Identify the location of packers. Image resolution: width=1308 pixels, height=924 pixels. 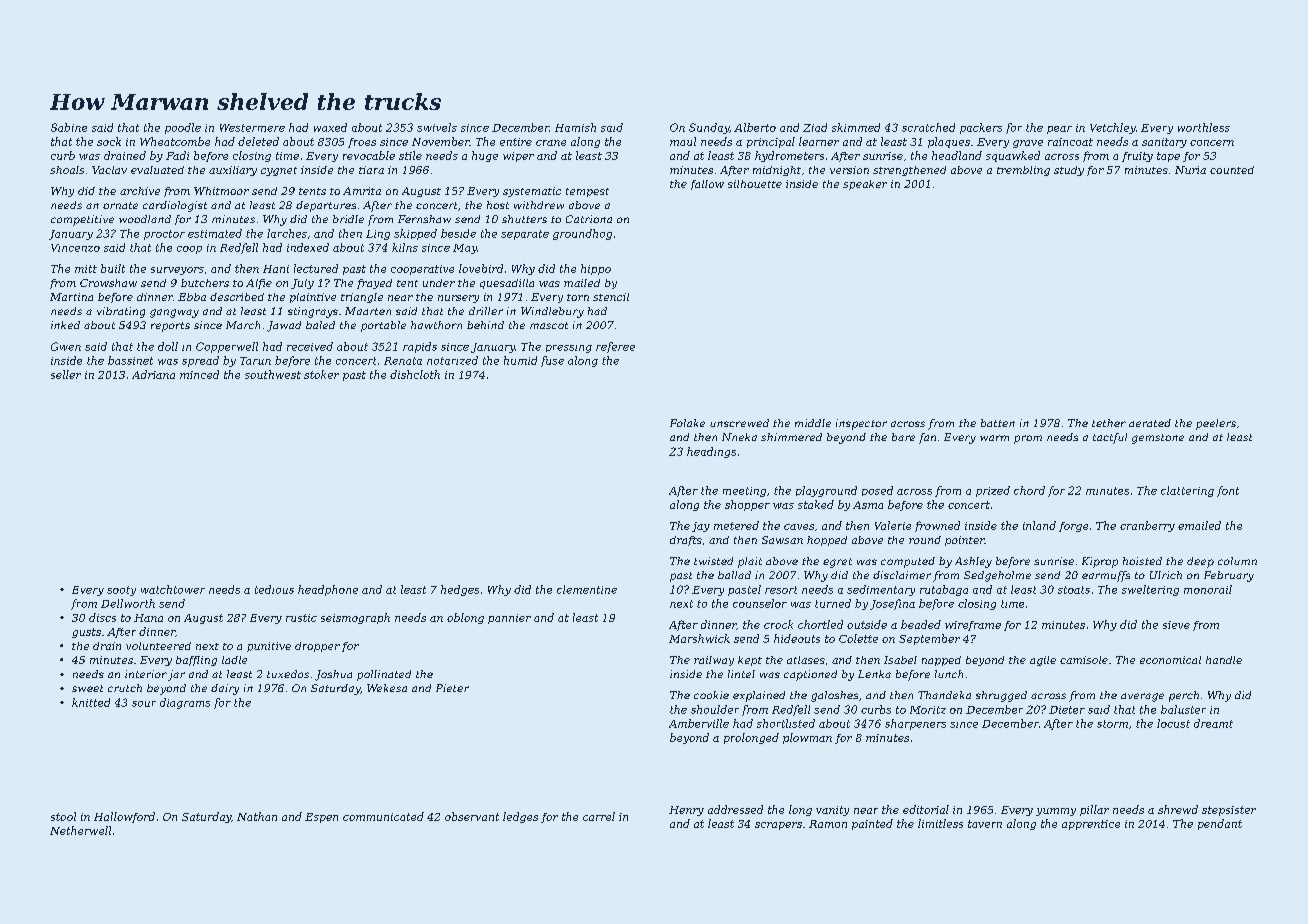
(981, 128).
